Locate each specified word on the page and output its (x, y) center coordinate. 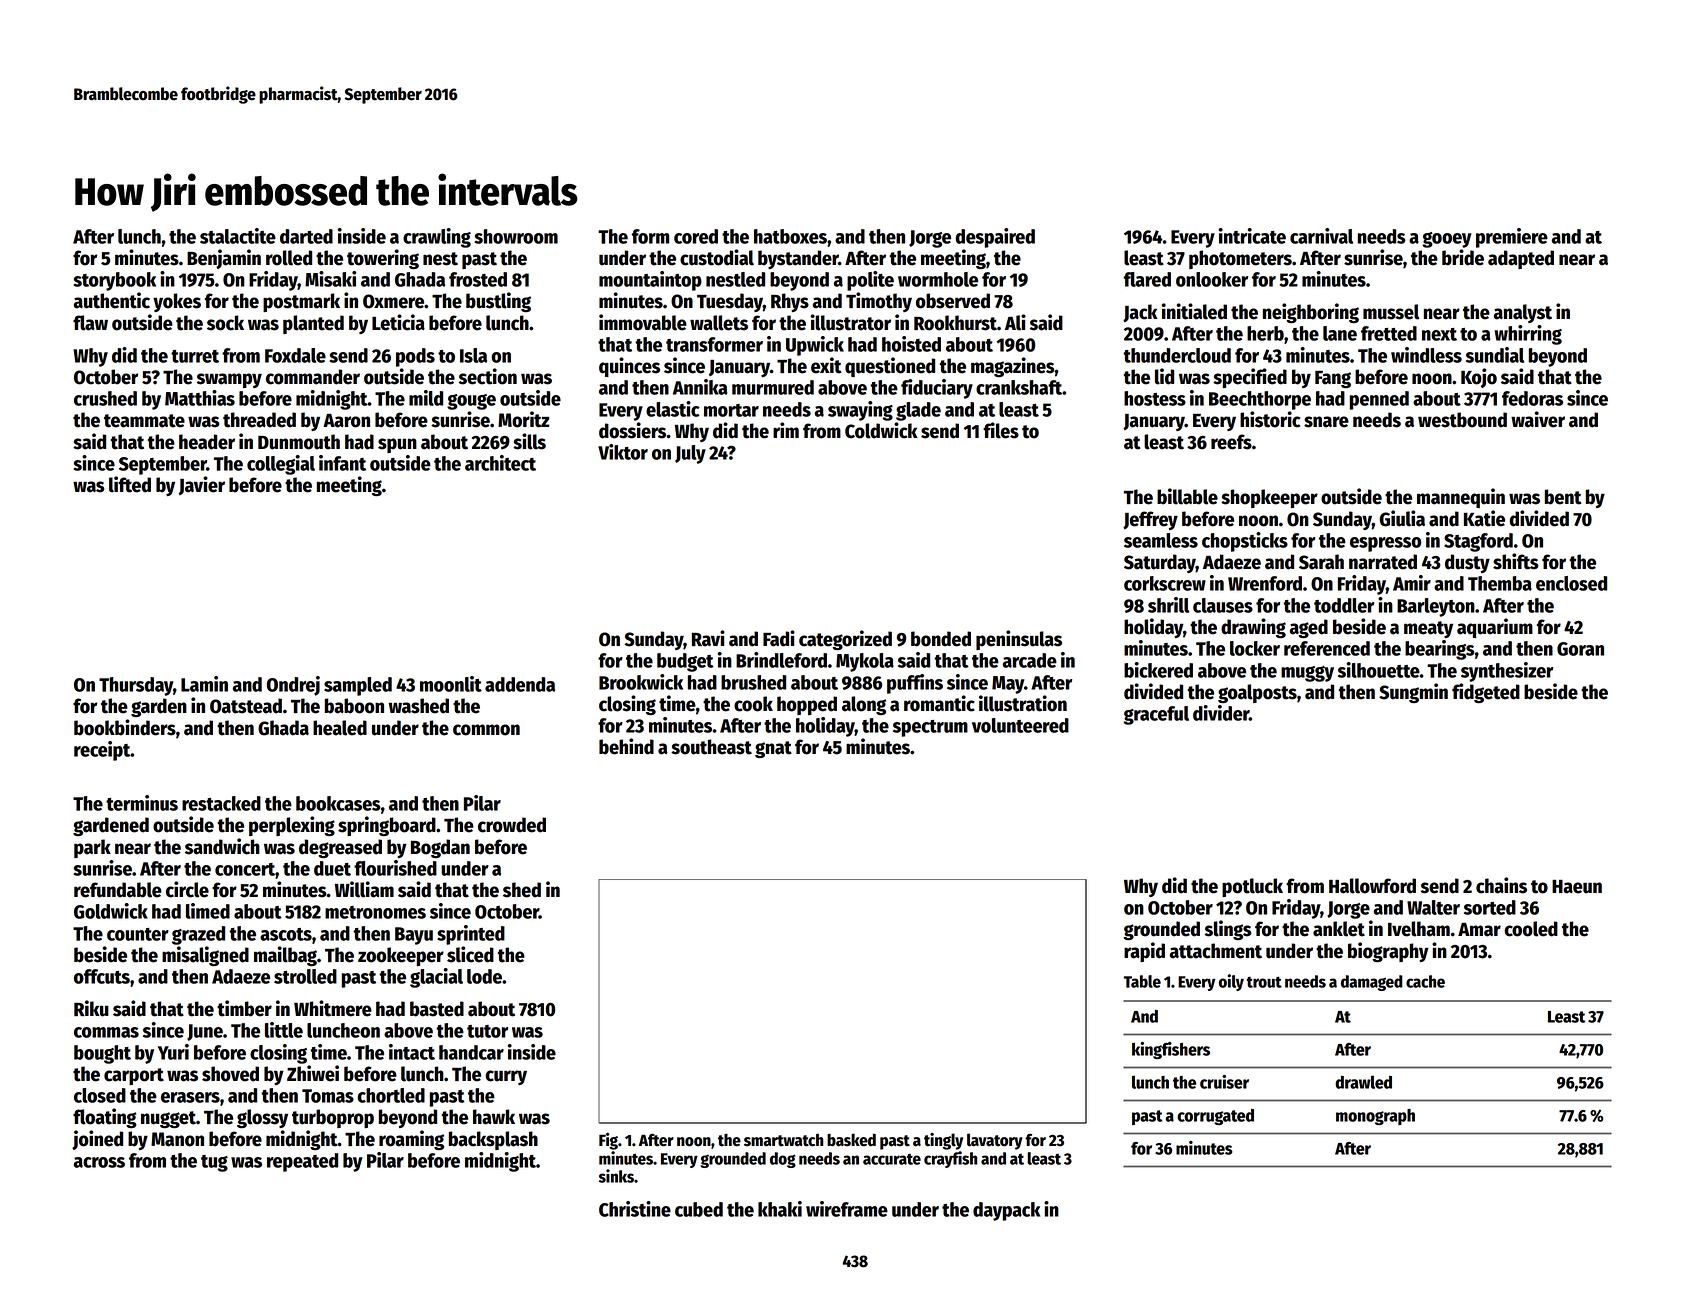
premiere (1512, 238)
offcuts (102, 976)
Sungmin (1413, 693)
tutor (487, 1031)
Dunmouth (299, 442)
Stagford (1478, 542)
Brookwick (641, 682)
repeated (302, 1162)
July (690, 454)
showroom (516, 236)
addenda (520, 684)
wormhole (938, 279)
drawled (1363, 1082)
